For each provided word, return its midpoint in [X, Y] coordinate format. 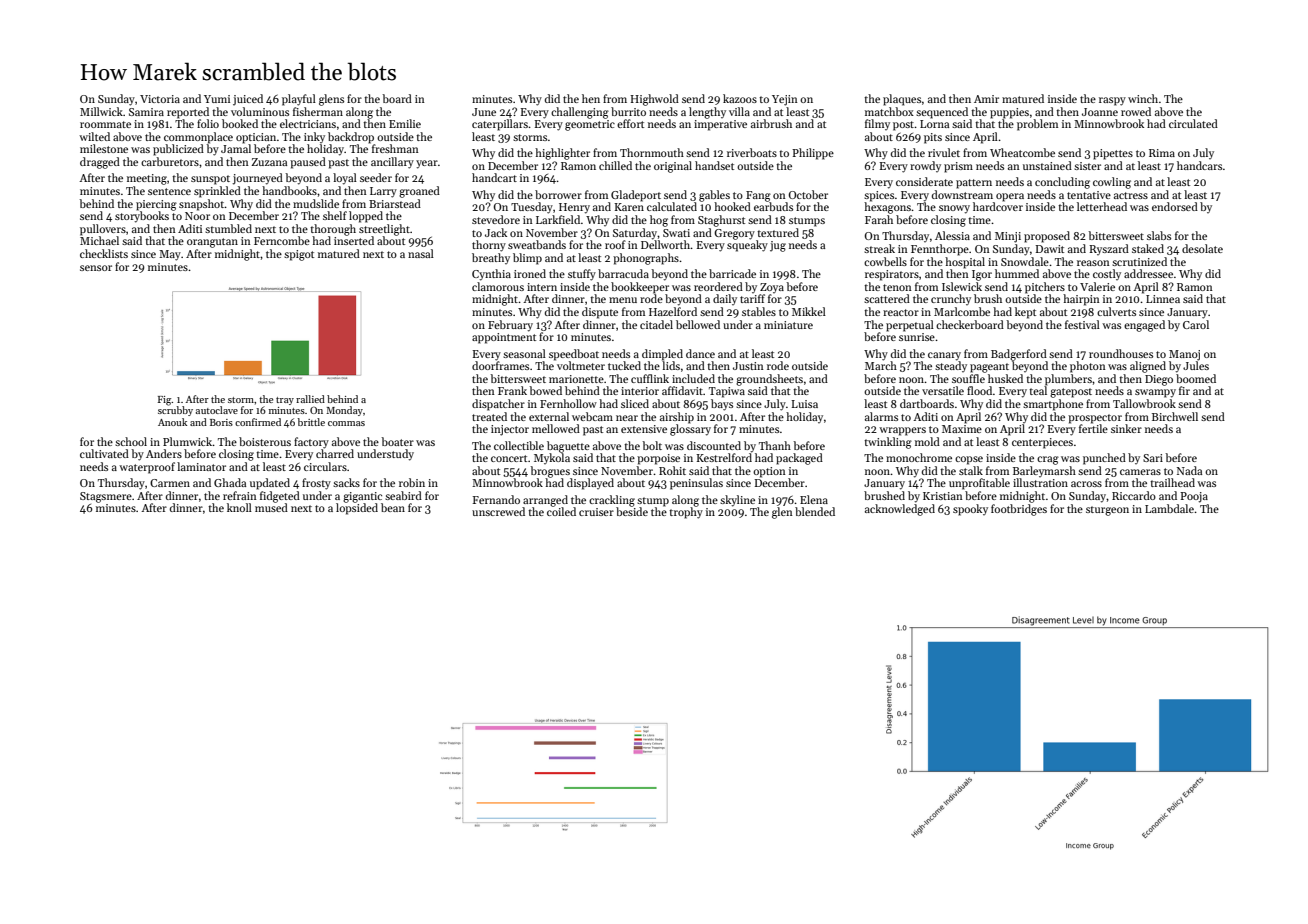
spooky [970, 510]
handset [714, 165]
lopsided [357, 509]
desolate [1202, 248]
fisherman [318, 111]
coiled [561, 511]
